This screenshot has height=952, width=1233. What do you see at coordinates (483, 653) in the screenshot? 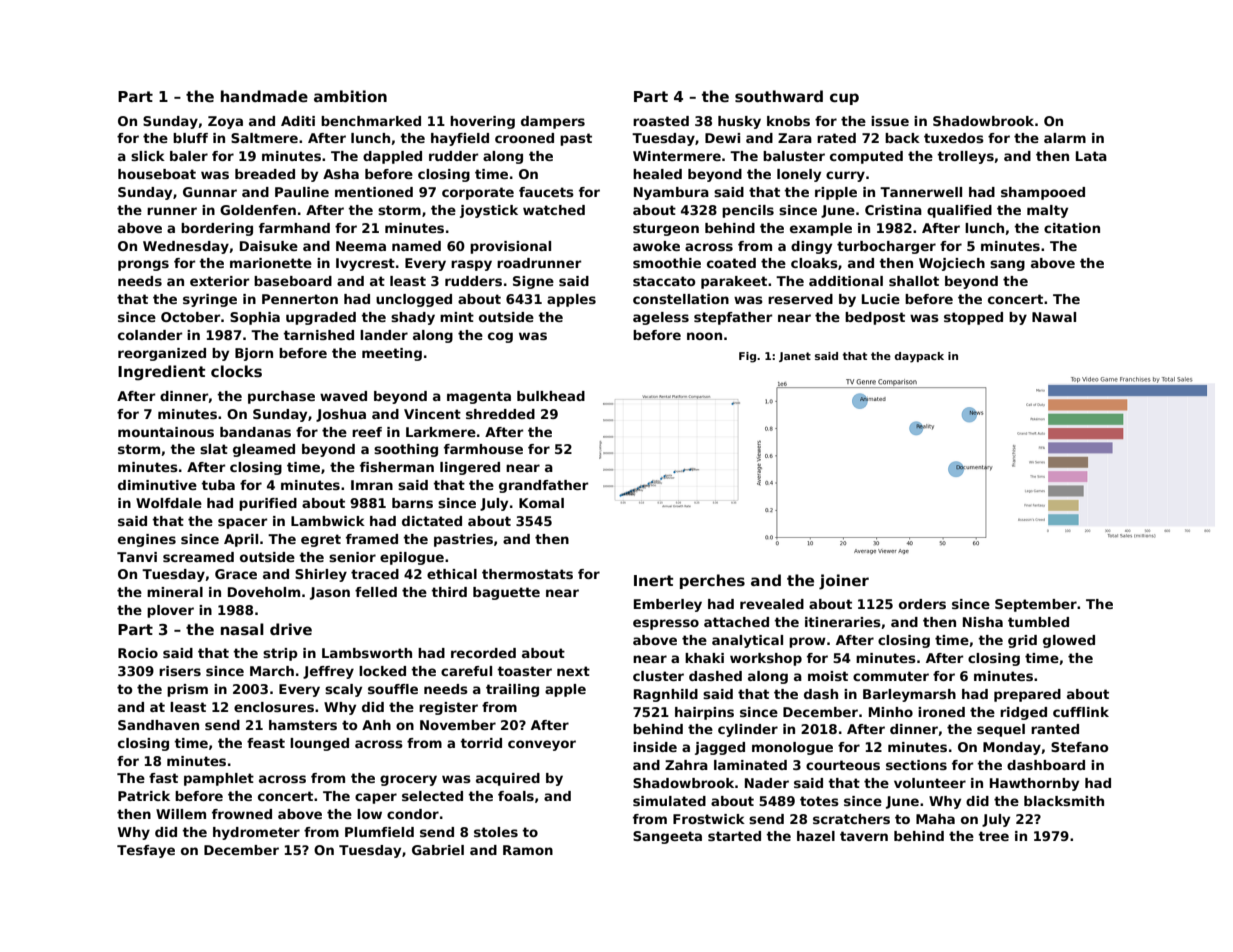
I see `recorded` at bounding box center [483, 653].
